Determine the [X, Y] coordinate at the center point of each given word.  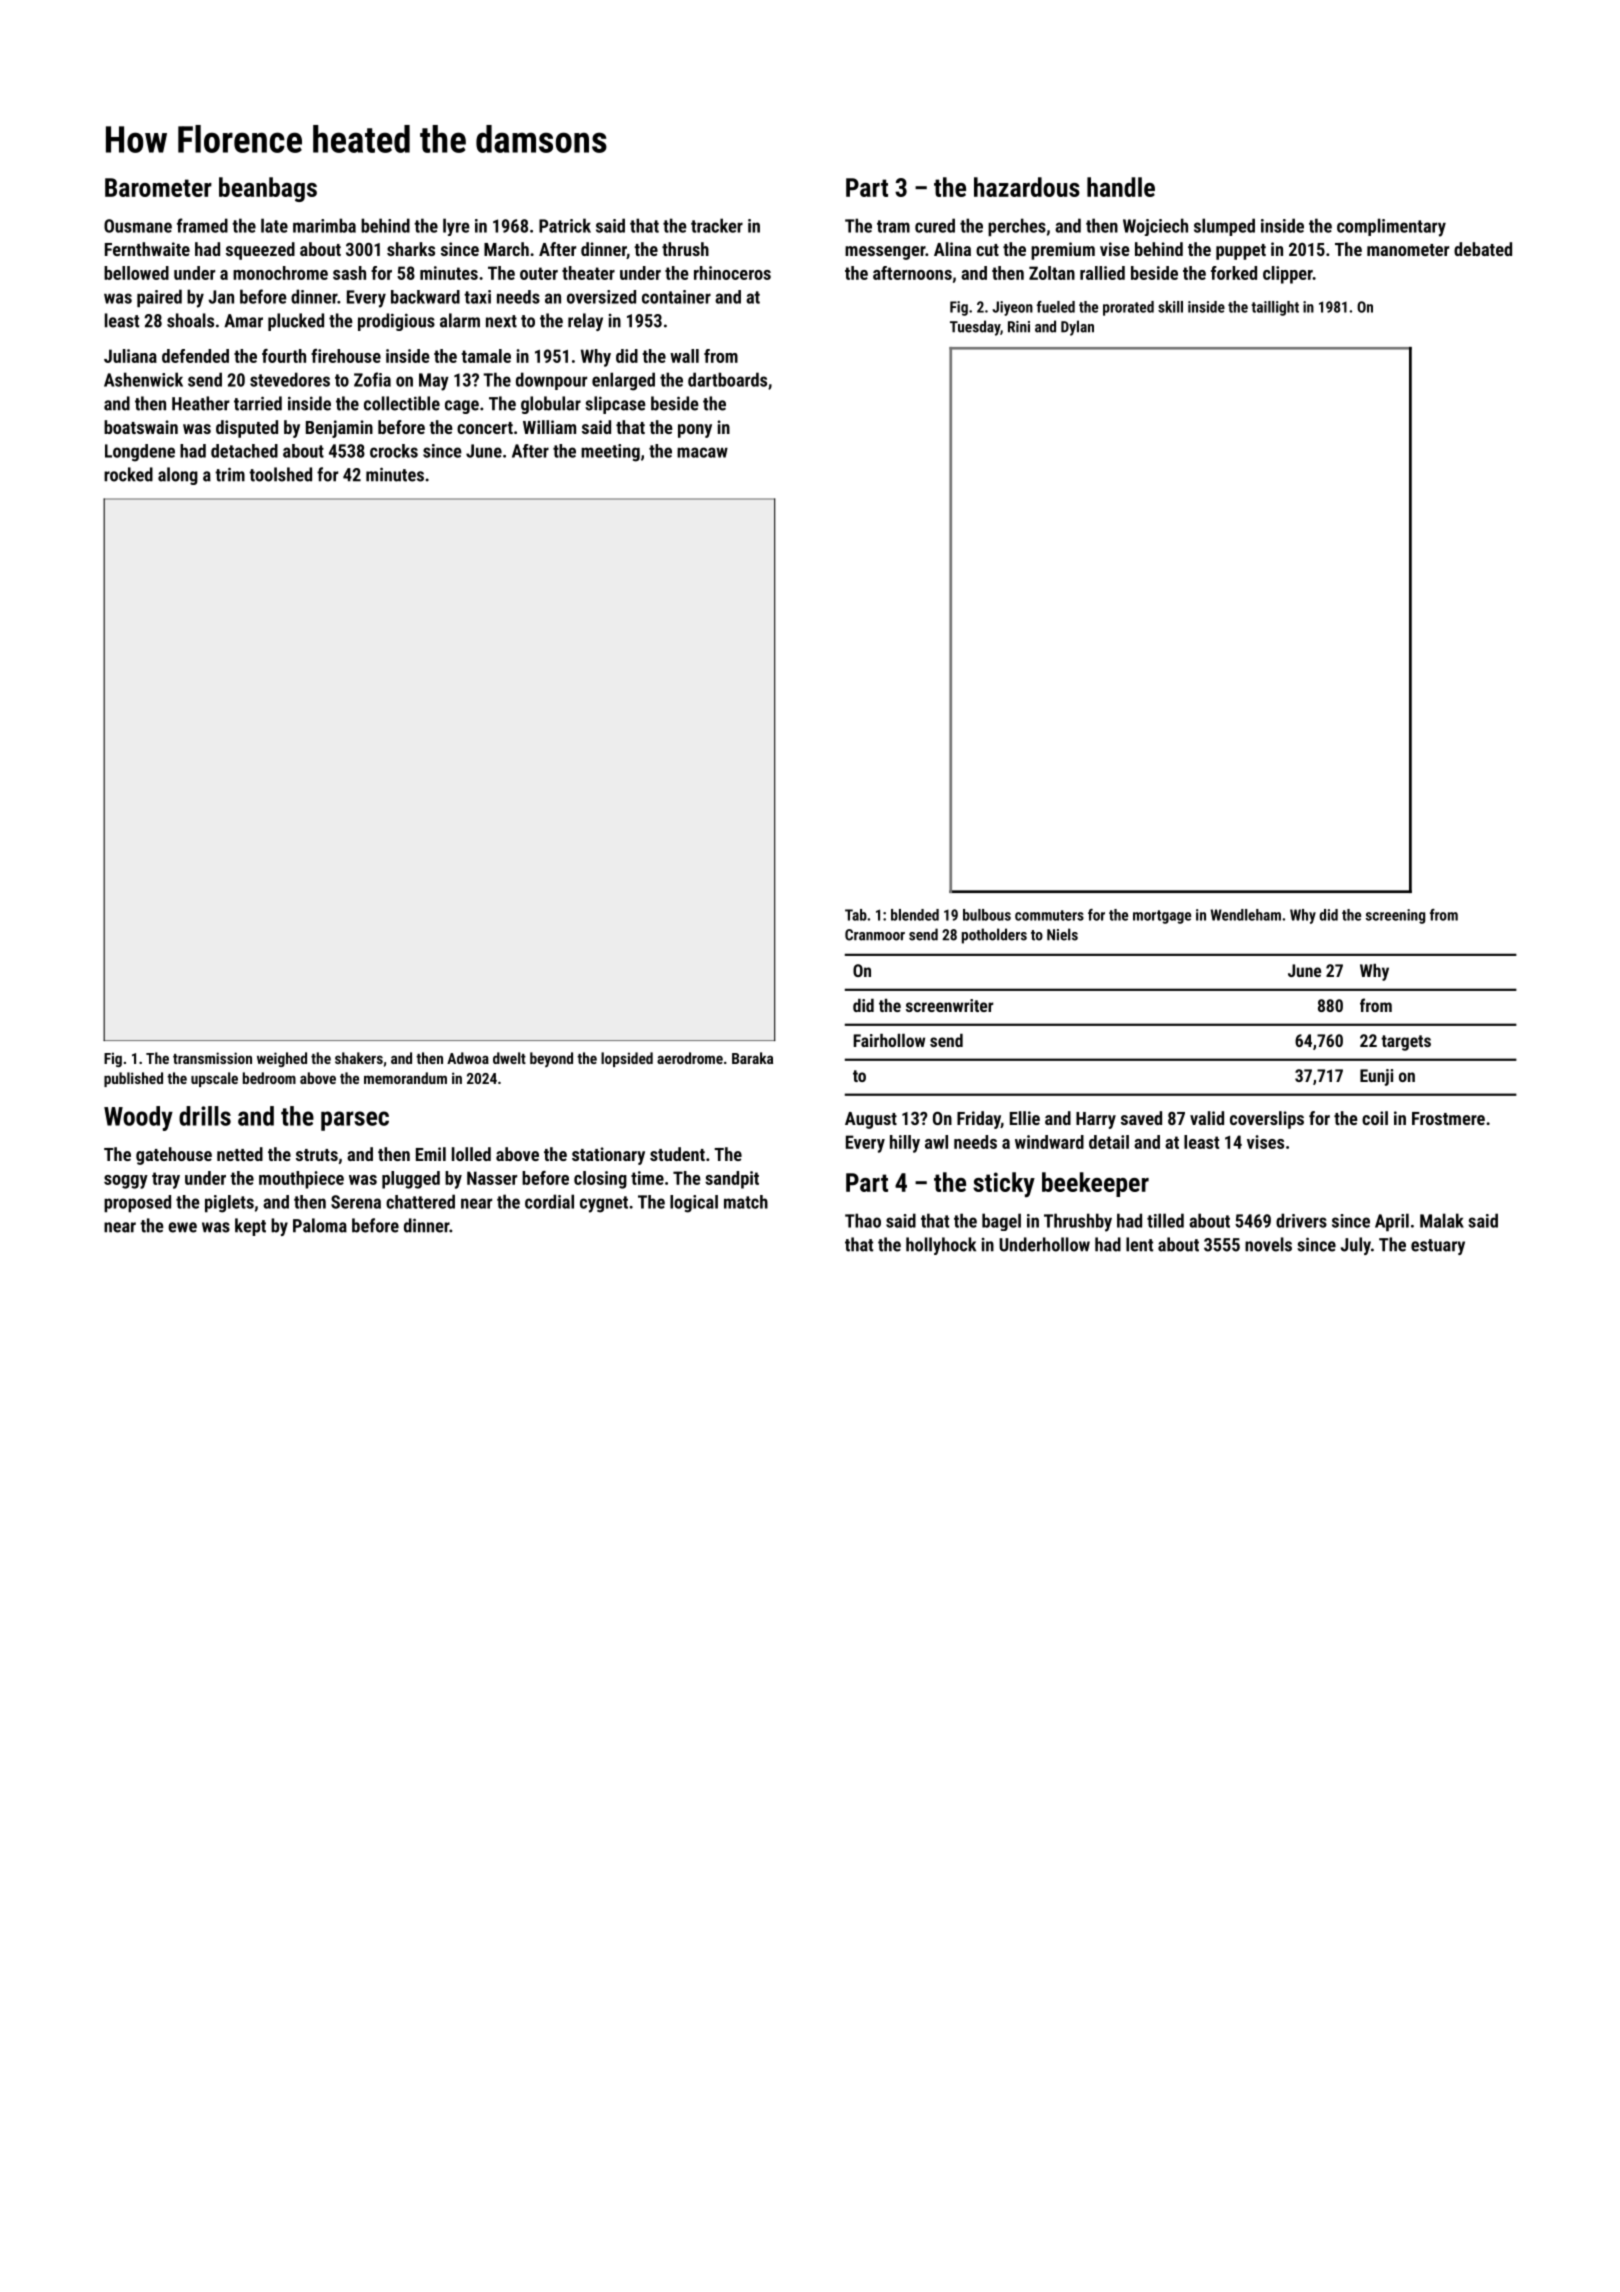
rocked [128, 474]
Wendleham [1246, 915]
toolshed [280, 474]
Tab [856, 915]
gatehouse [174, 1156]
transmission [212, 1058]
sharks [411, 249]
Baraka [752, 1058]
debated [1483, 249]
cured [935, 225]
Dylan [1077, 328]
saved [1141, 1118]
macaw [702, 452]
